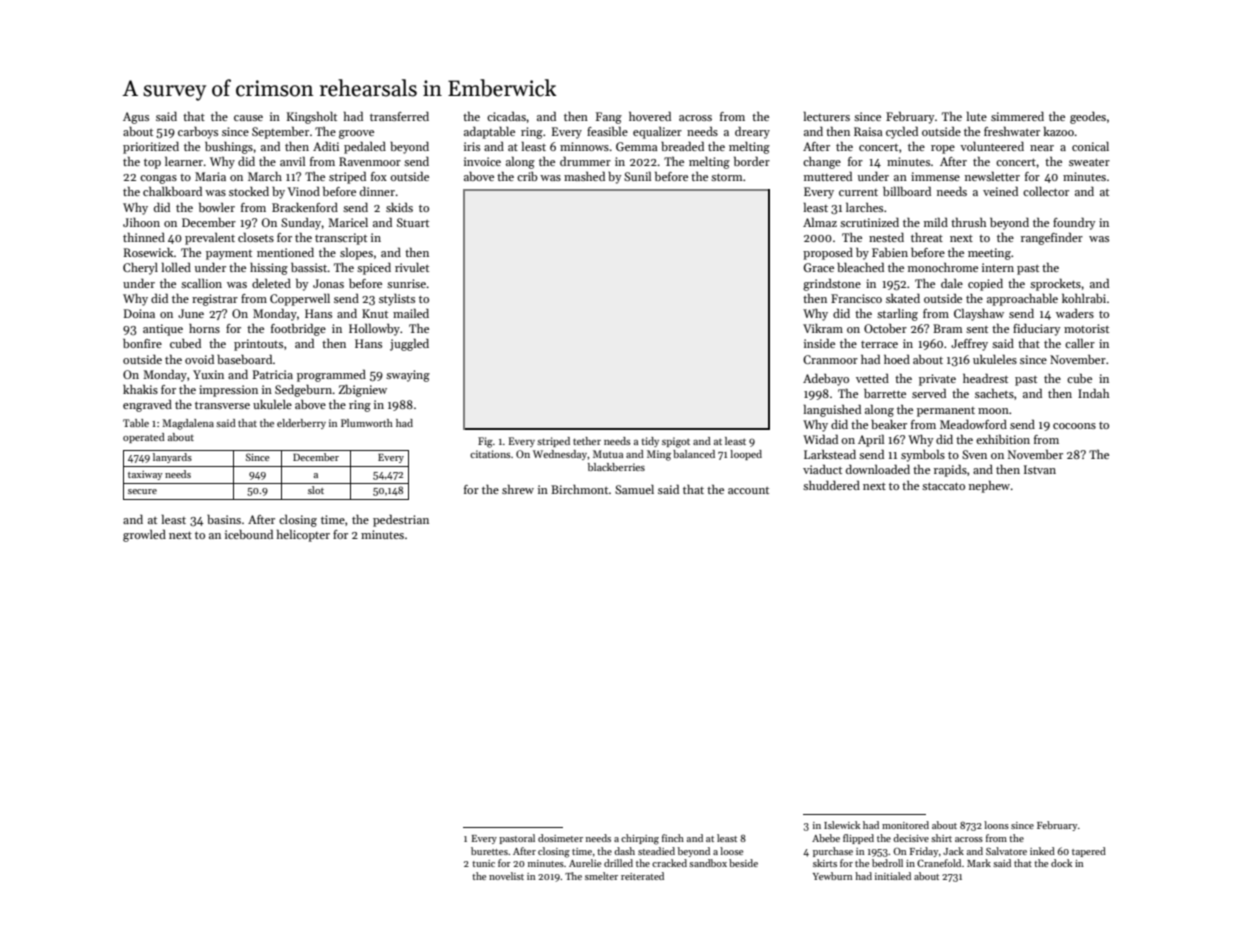 The image size is (1233, 952). I want to click on growled, so click(144, 535).
